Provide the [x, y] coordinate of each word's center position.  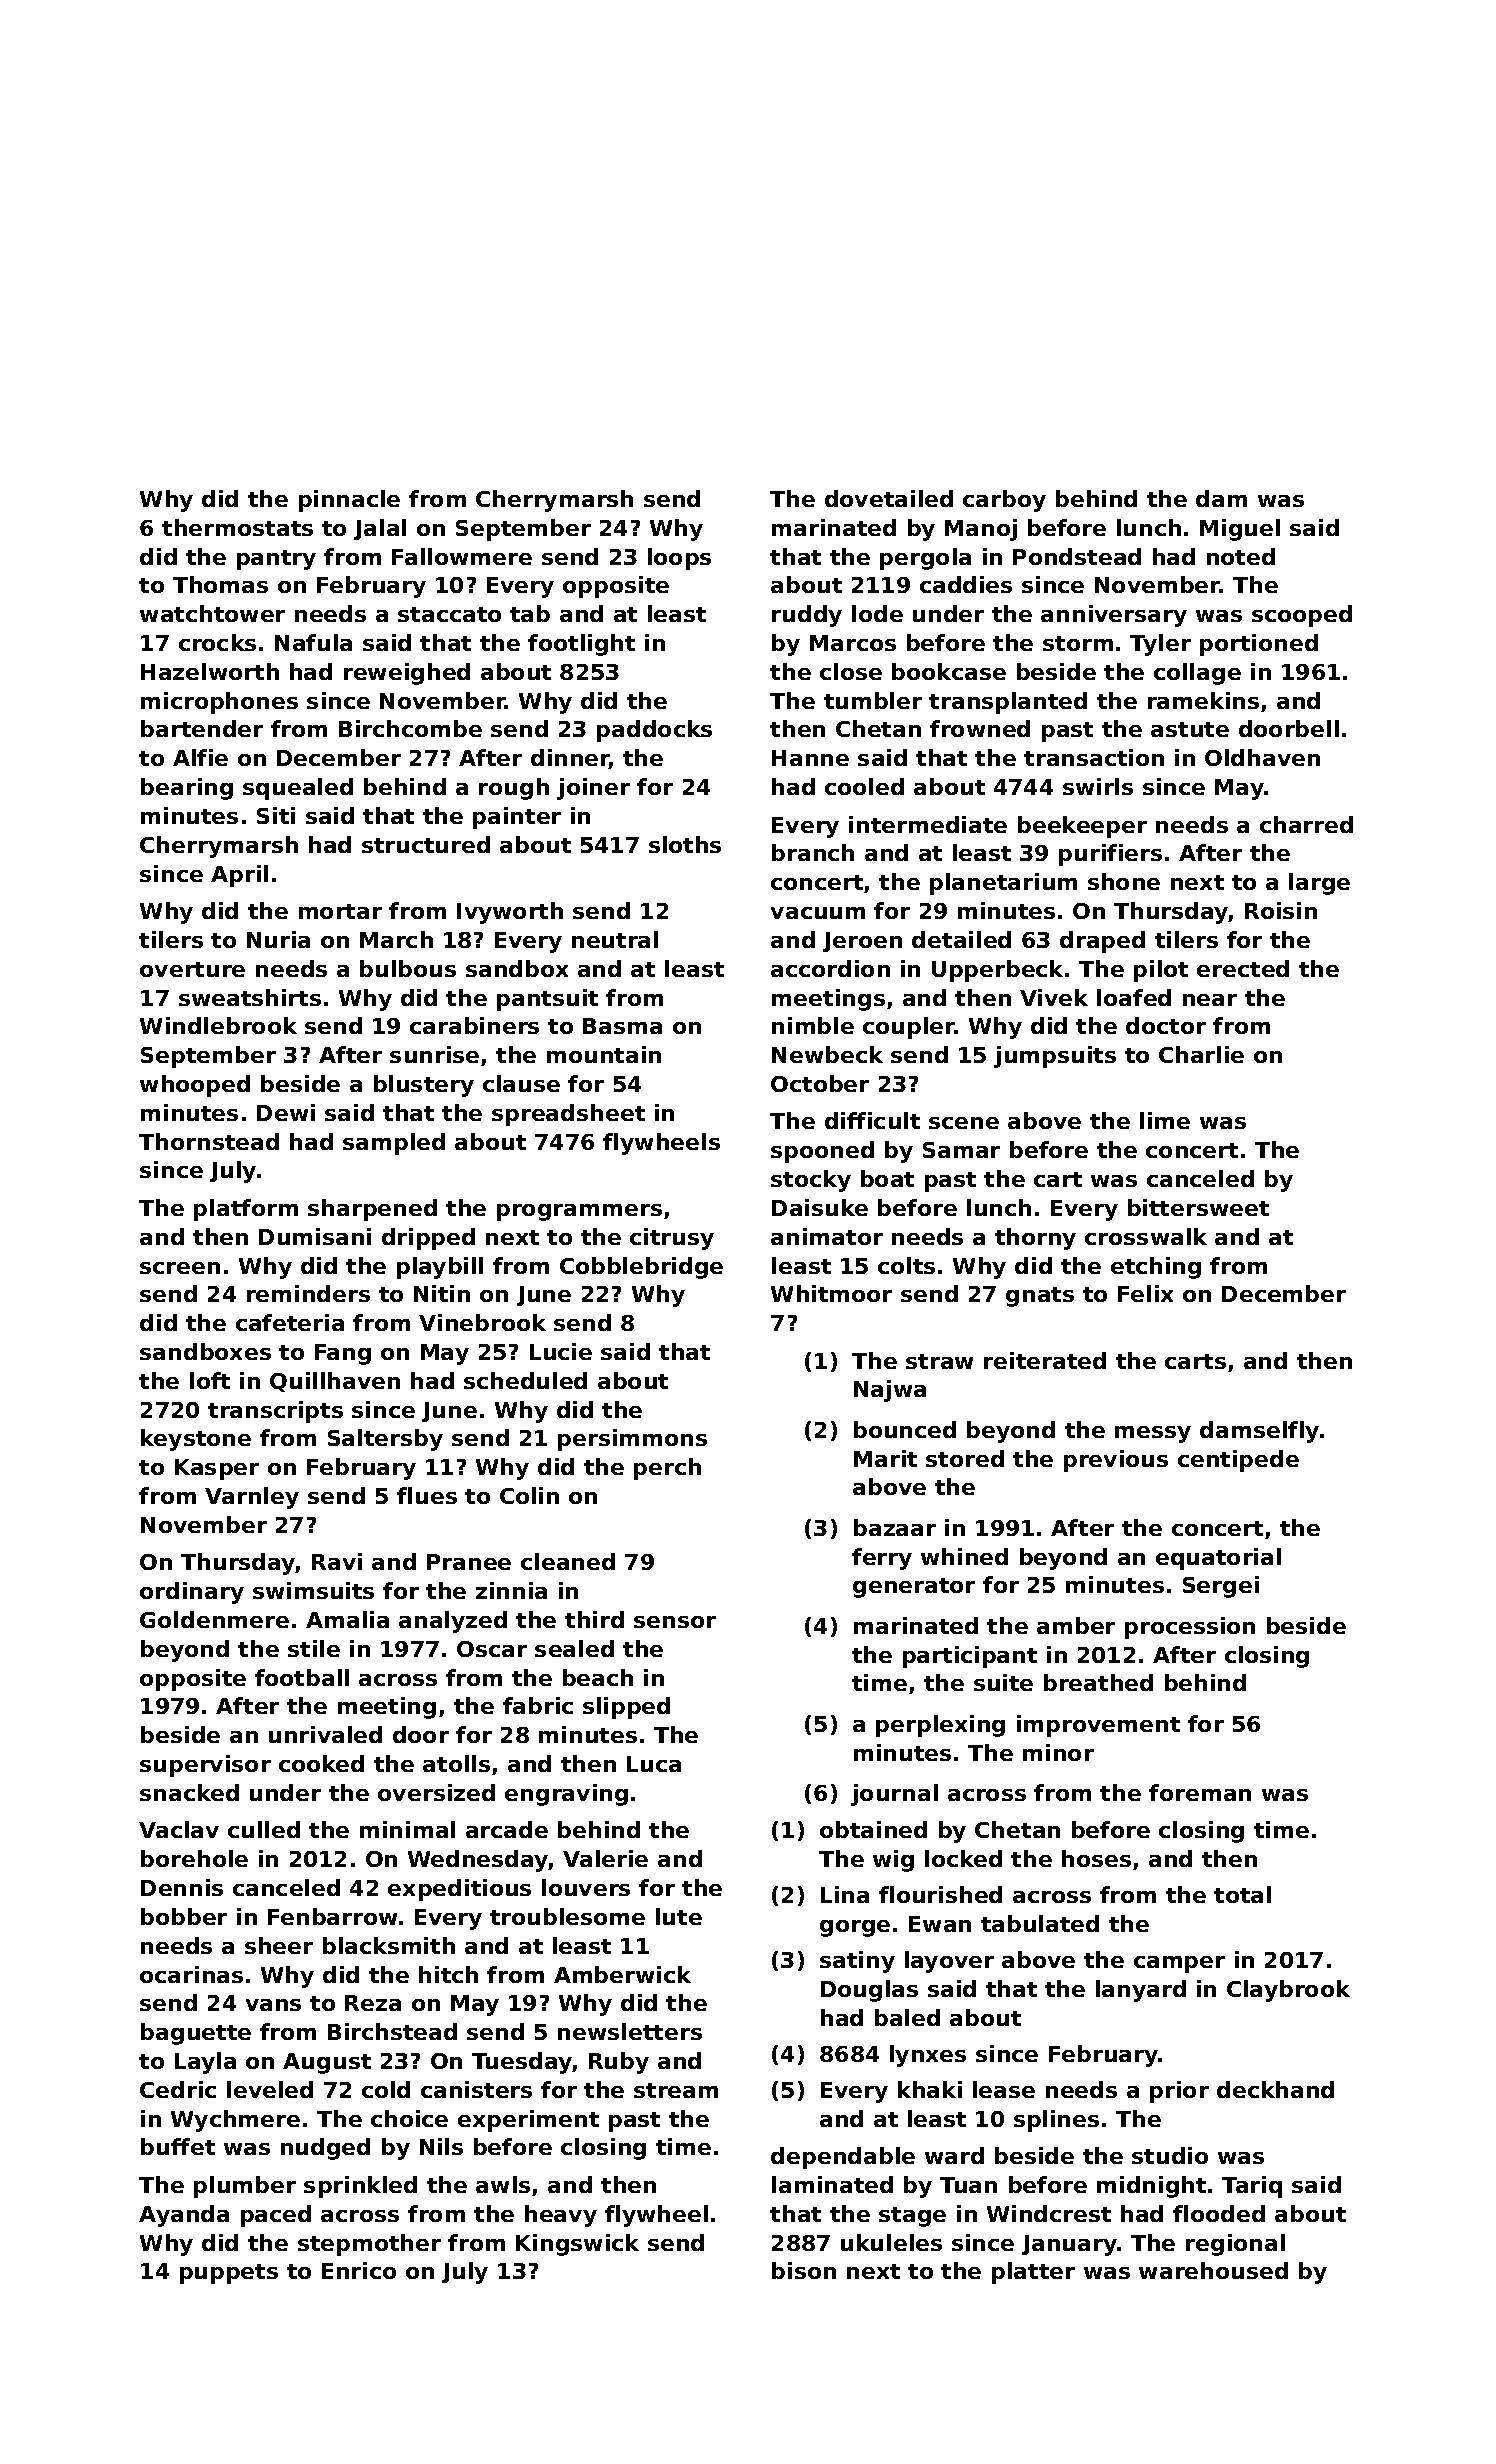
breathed [1098, 1682]
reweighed [407, 674]
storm [1078, 643]
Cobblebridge [641, 1268]
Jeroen [862, 942]
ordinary [192, 1593]
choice [409, 2118]
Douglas [869, 1991]
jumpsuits [1055, 1057]
